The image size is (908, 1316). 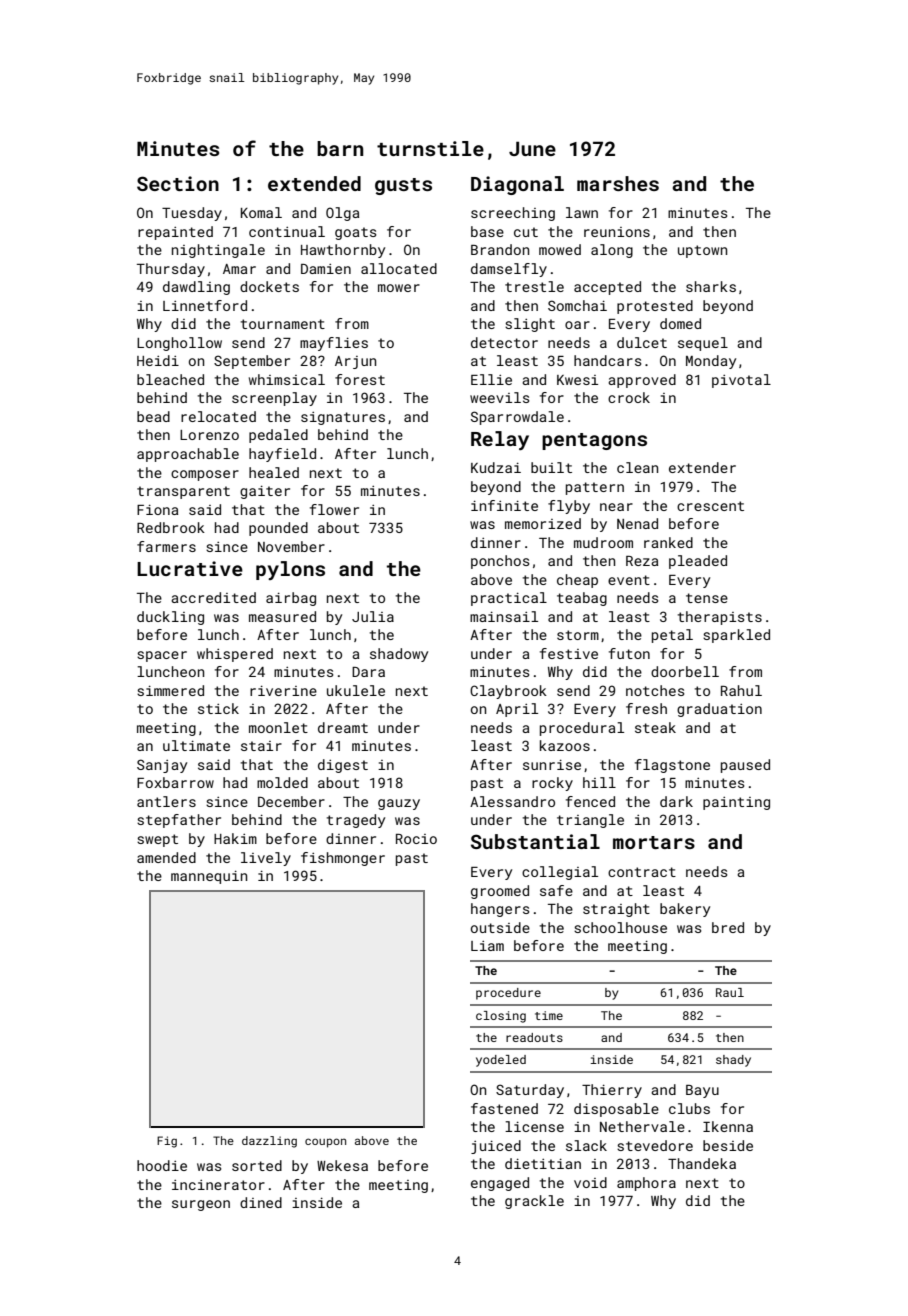 I want to click on Fig, so click(x=167, y=1142).
